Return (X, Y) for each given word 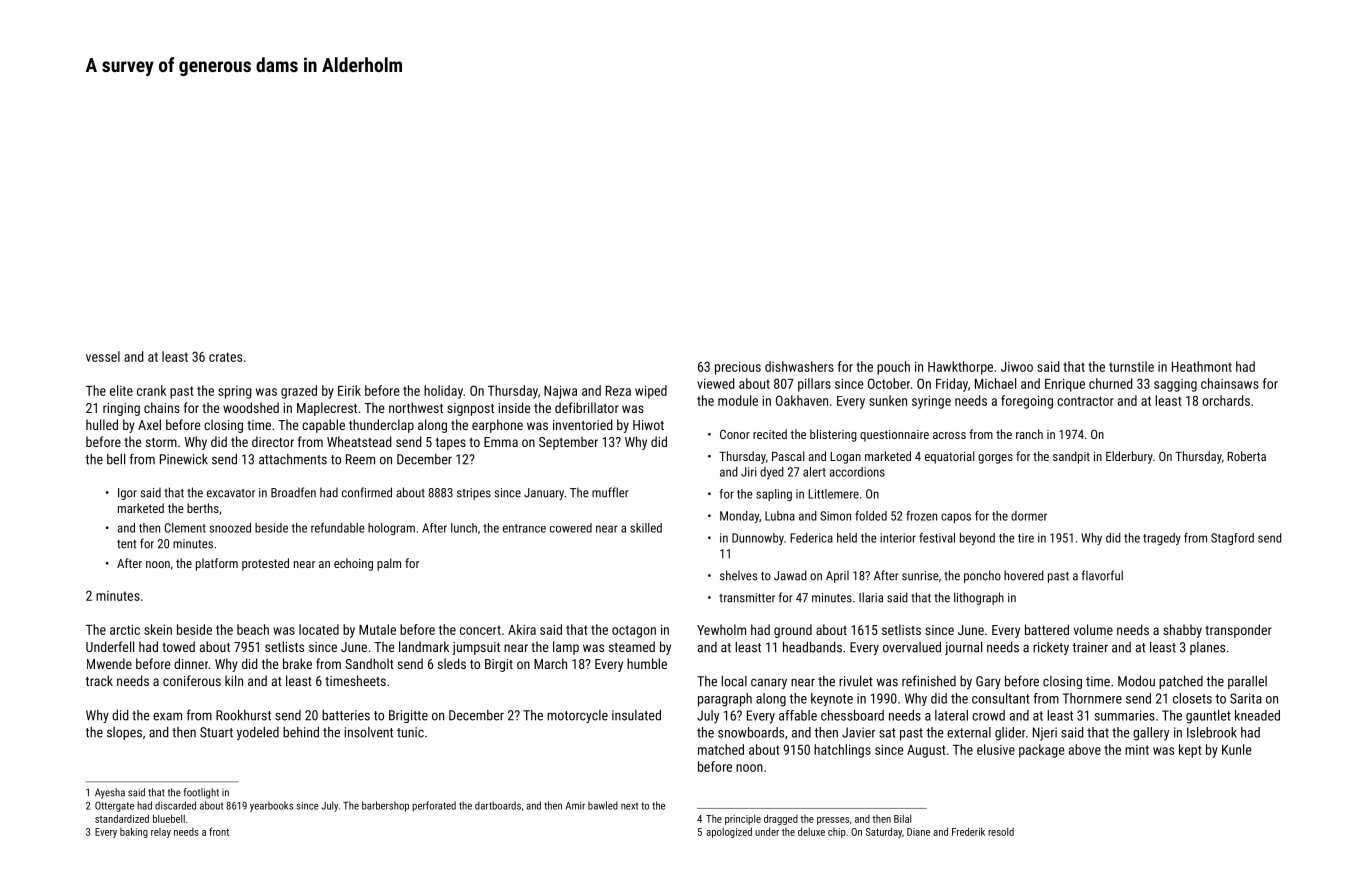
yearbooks (271, 806)
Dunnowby (758, 539)
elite (121, 390)
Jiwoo (1017, 367)
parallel (1247, 682)
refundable (338, 527)
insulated (636, 715)
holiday (443, 392)
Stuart (216, 732)
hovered (1024, 575)
